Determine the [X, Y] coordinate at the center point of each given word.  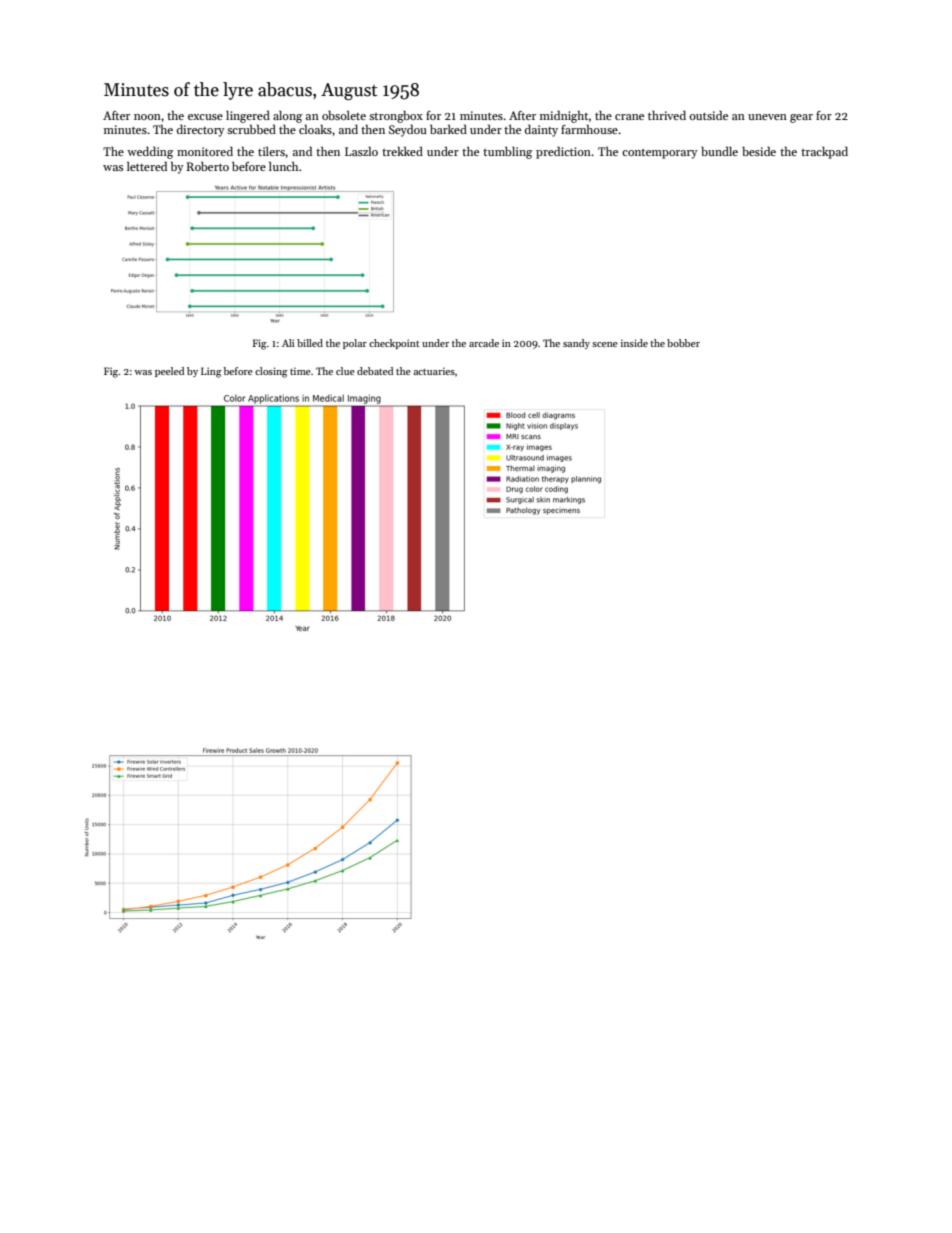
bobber [683, 343]
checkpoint [394, 344]
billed [310, 343]
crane [629, 117]
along [287, 117]
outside [708, 115]
